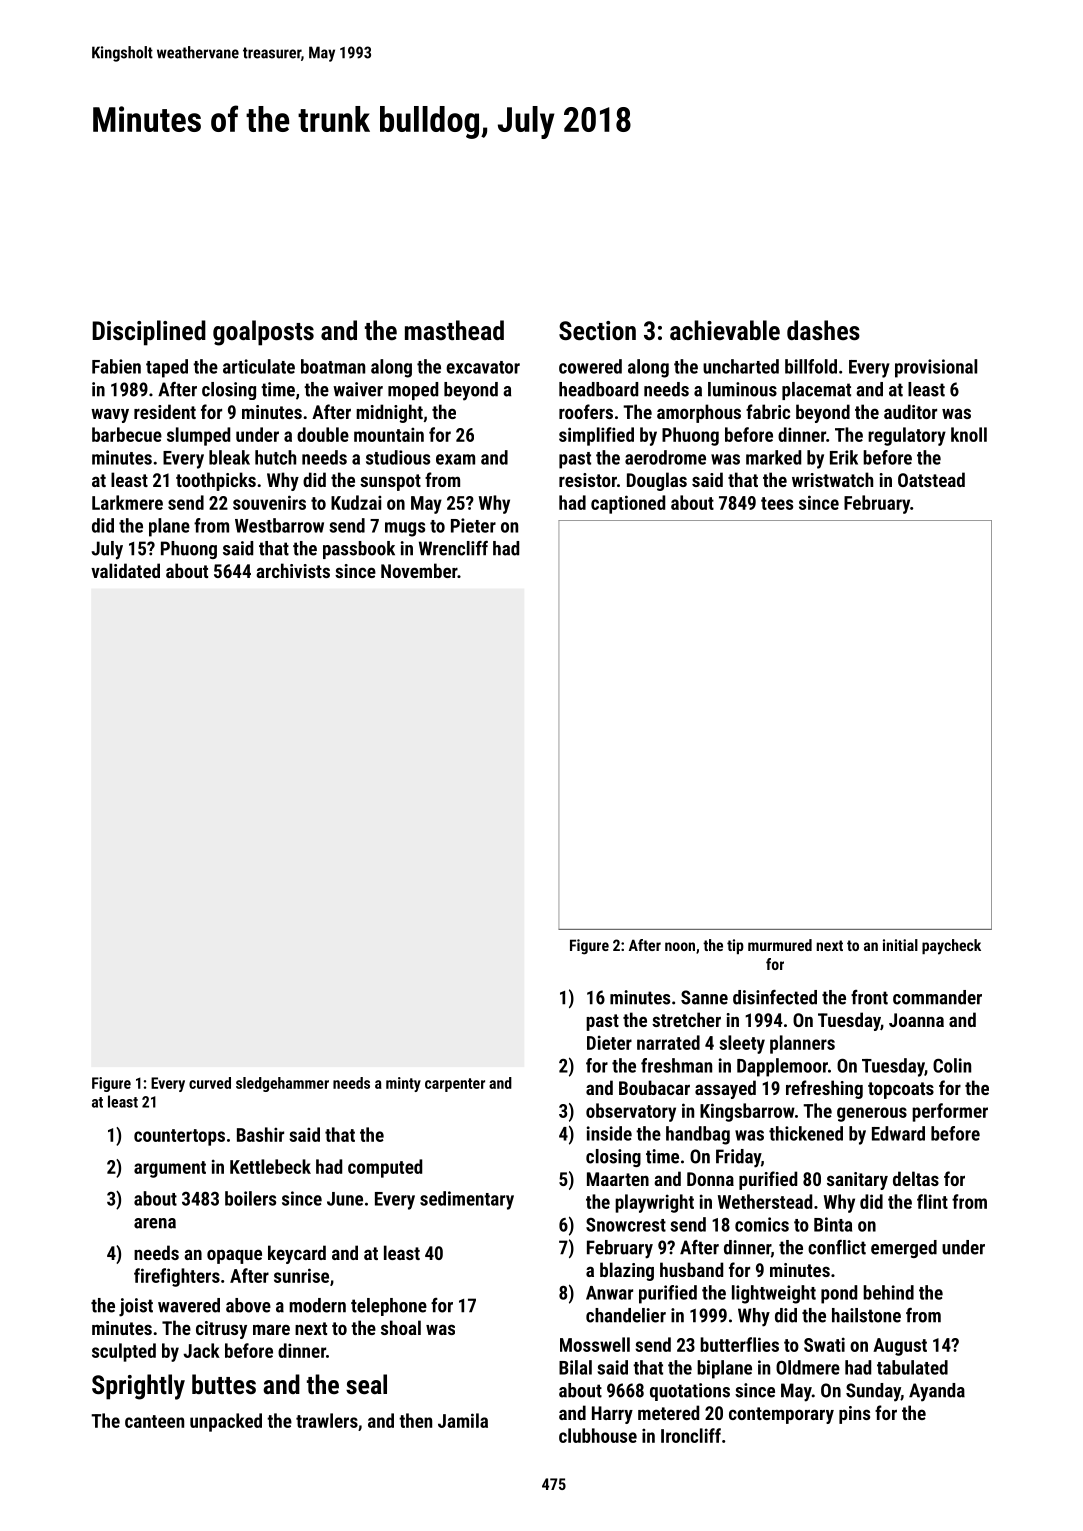 Image resolution: width=1083 pixels, height=1531 pixels. I want to click on validated, so click(125, 570).
